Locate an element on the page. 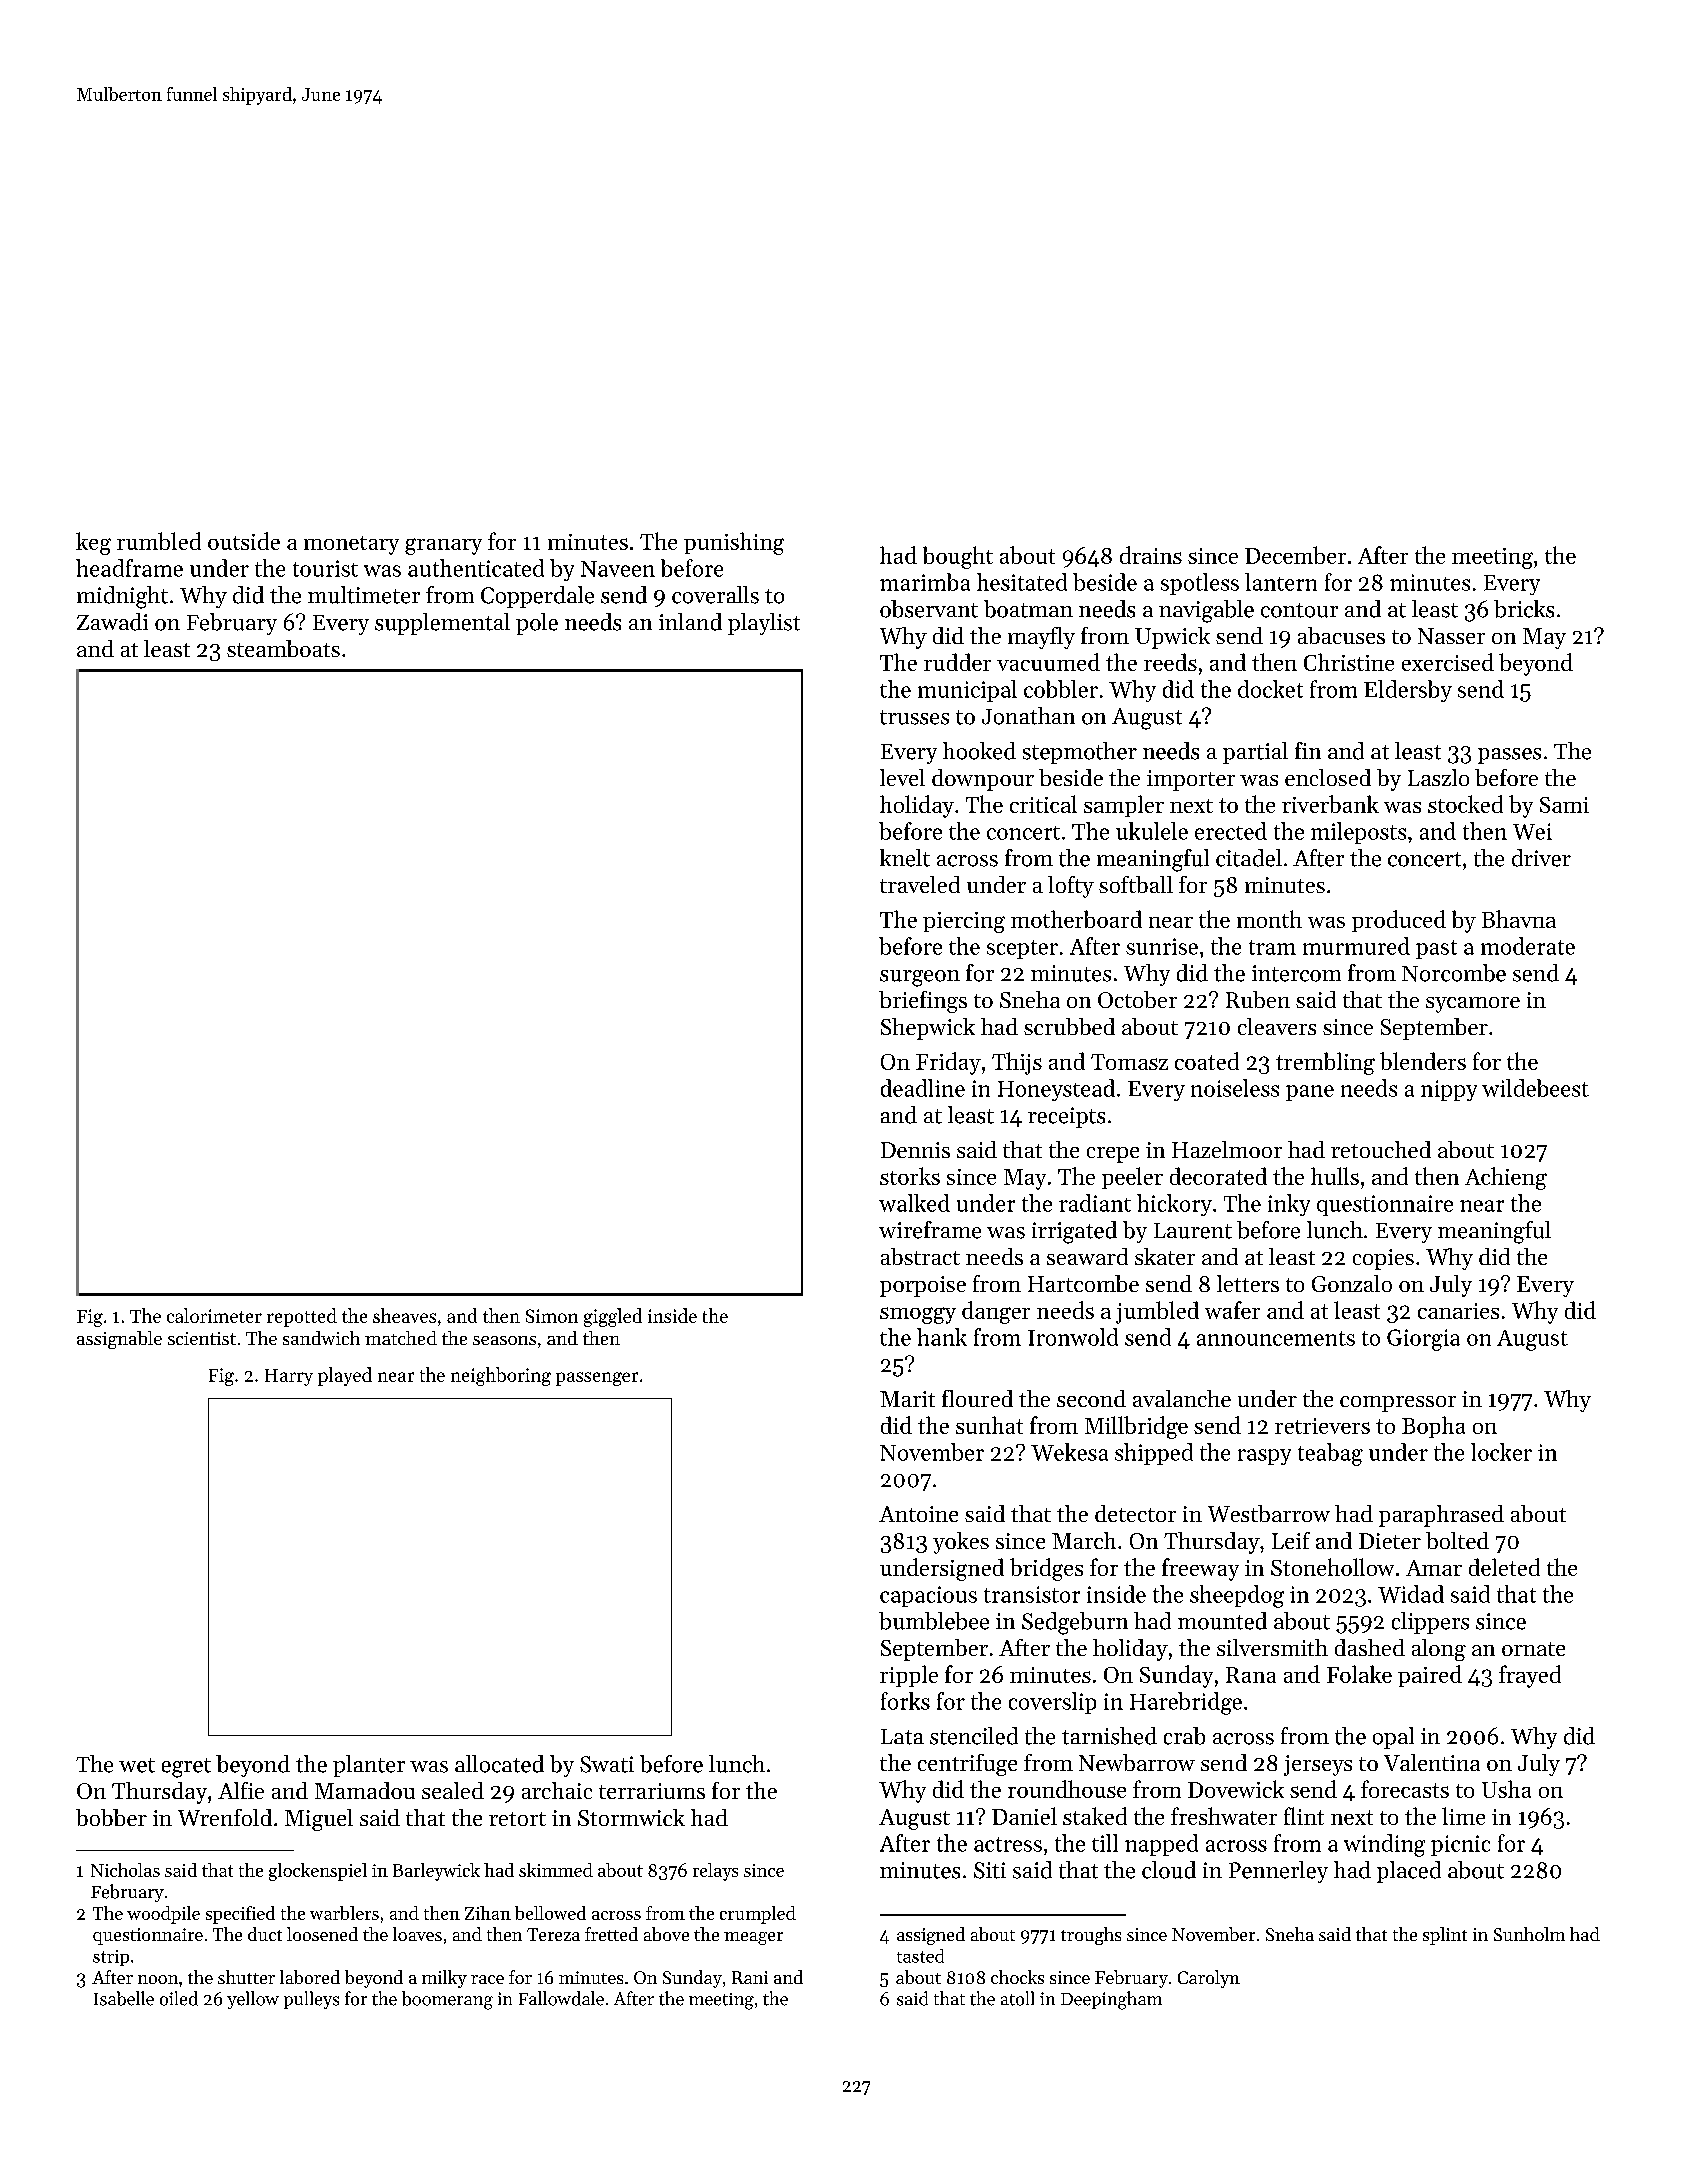 Image resolution: width=1683 pixels, height=2178 pixels. Marit is located at coordinates (907, 1399).
